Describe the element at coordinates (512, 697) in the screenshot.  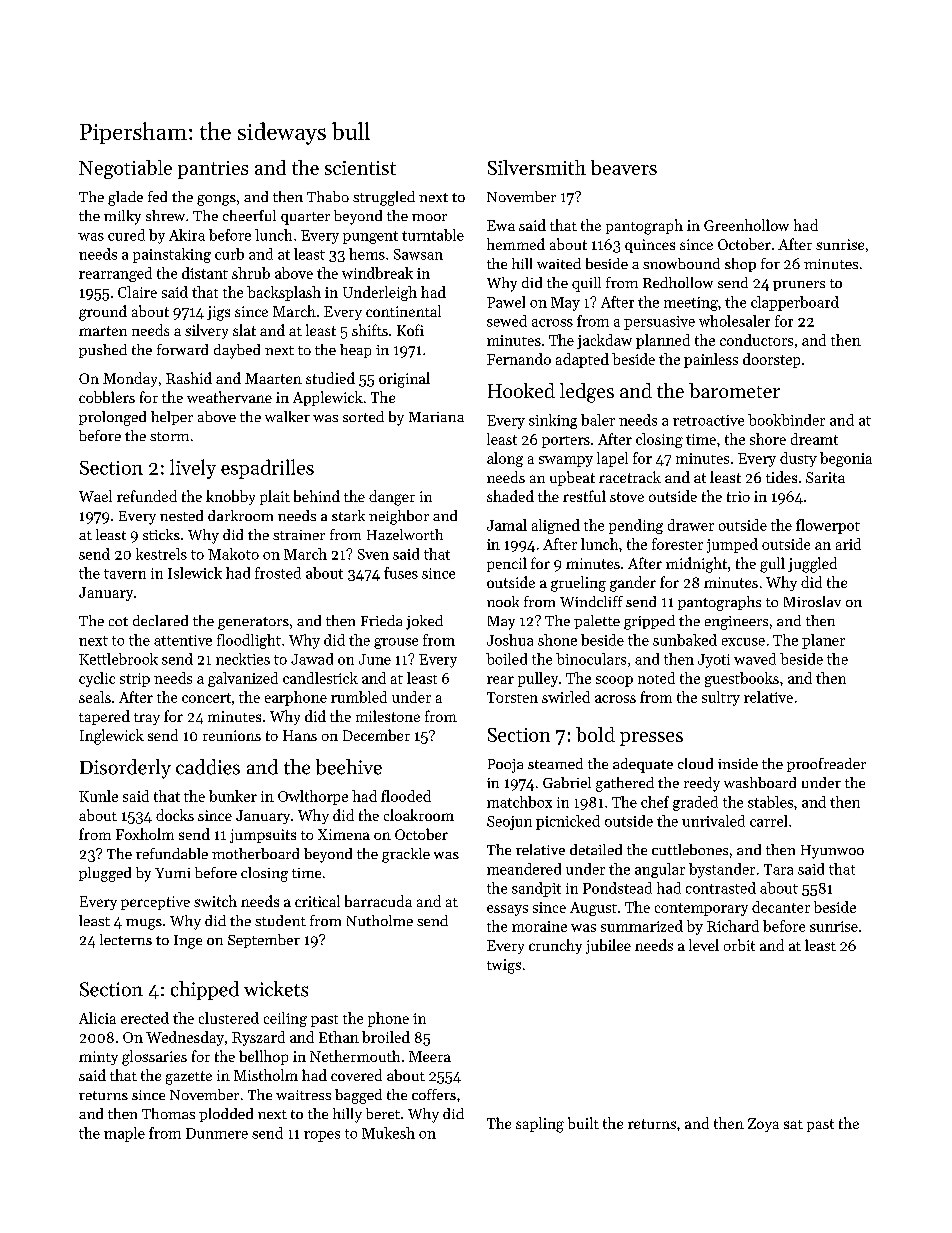
I see `Torsten` at that location.
